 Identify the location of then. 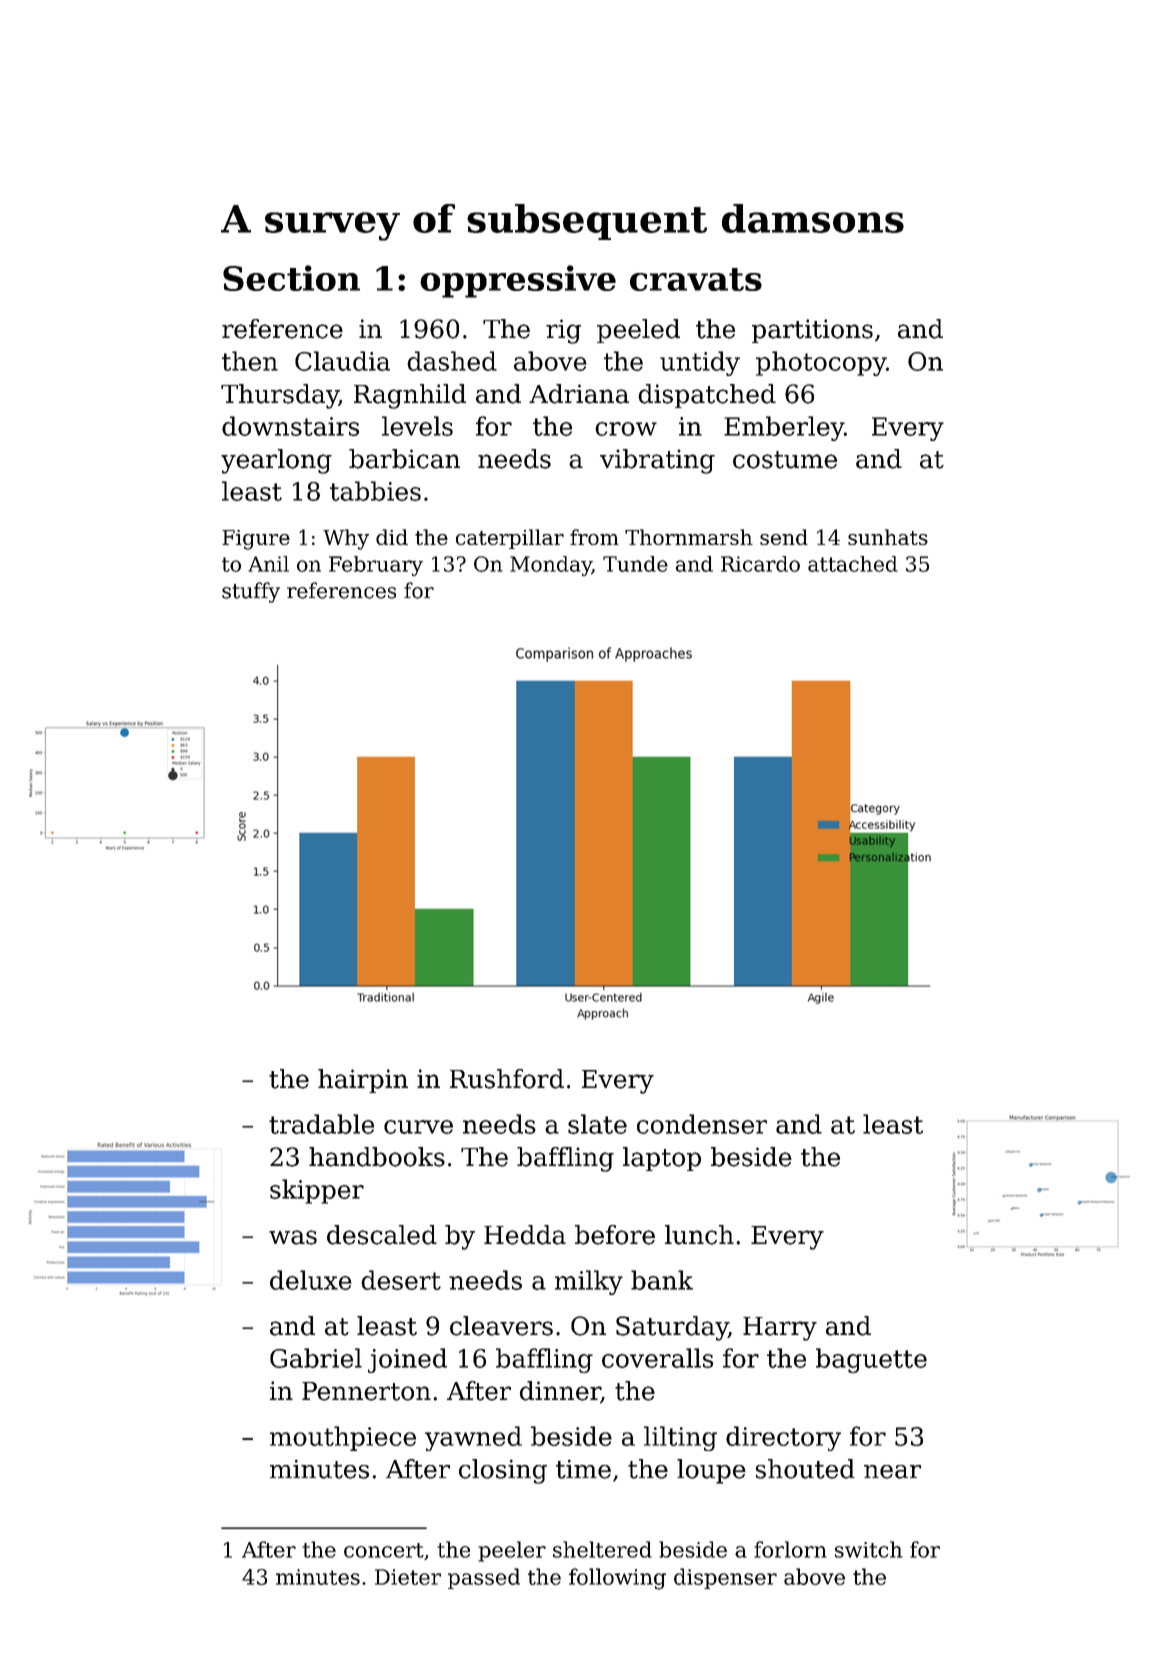
(250, 361).
